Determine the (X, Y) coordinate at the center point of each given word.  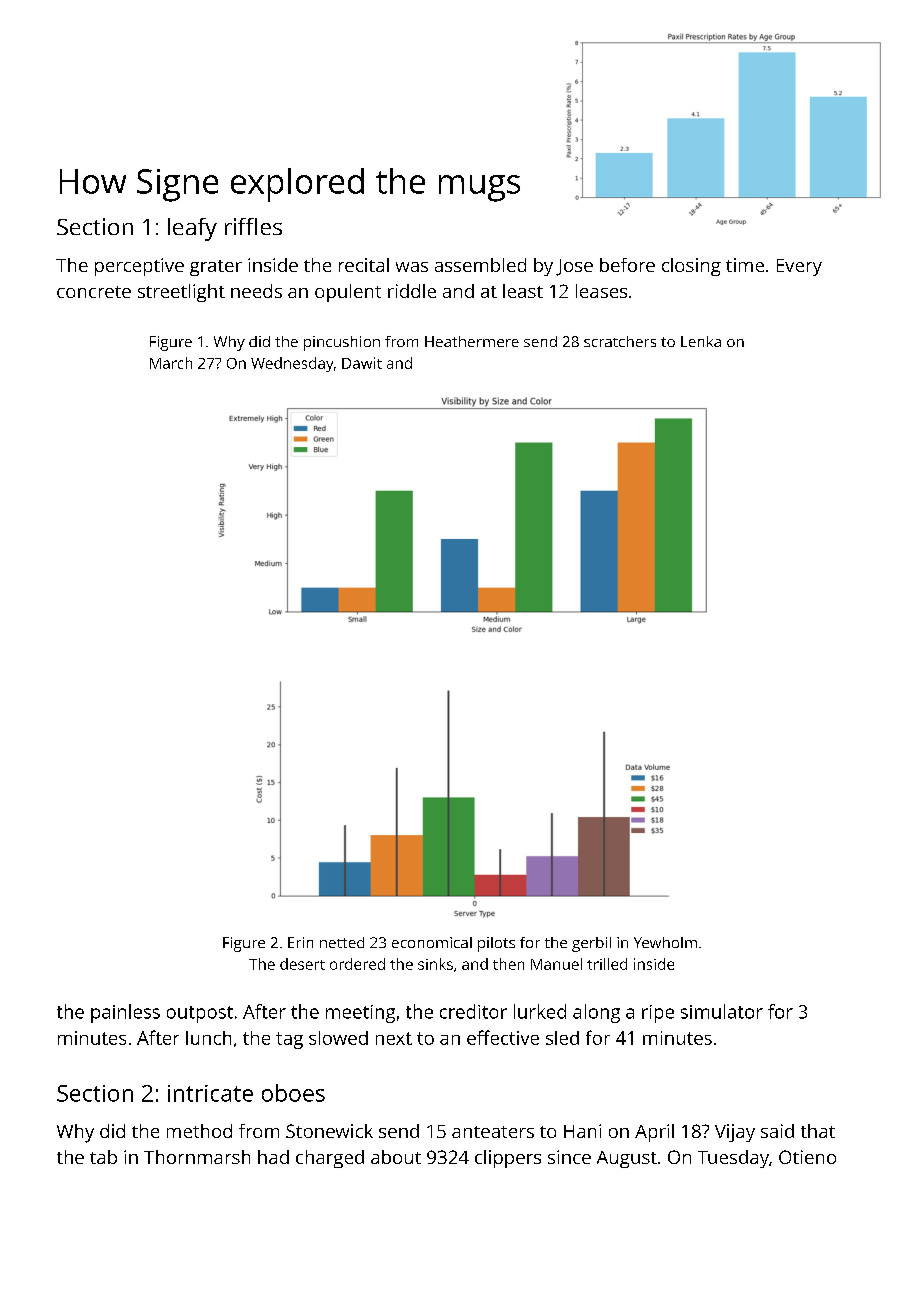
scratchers (620, 341)
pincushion (342, 343)
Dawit (362, 363)
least (523, 291)
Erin (300, 942)
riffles (253, 226)
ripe (658, 1014)
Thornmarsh (197, 1157)
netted (342, 942)
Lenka (701, 341)
